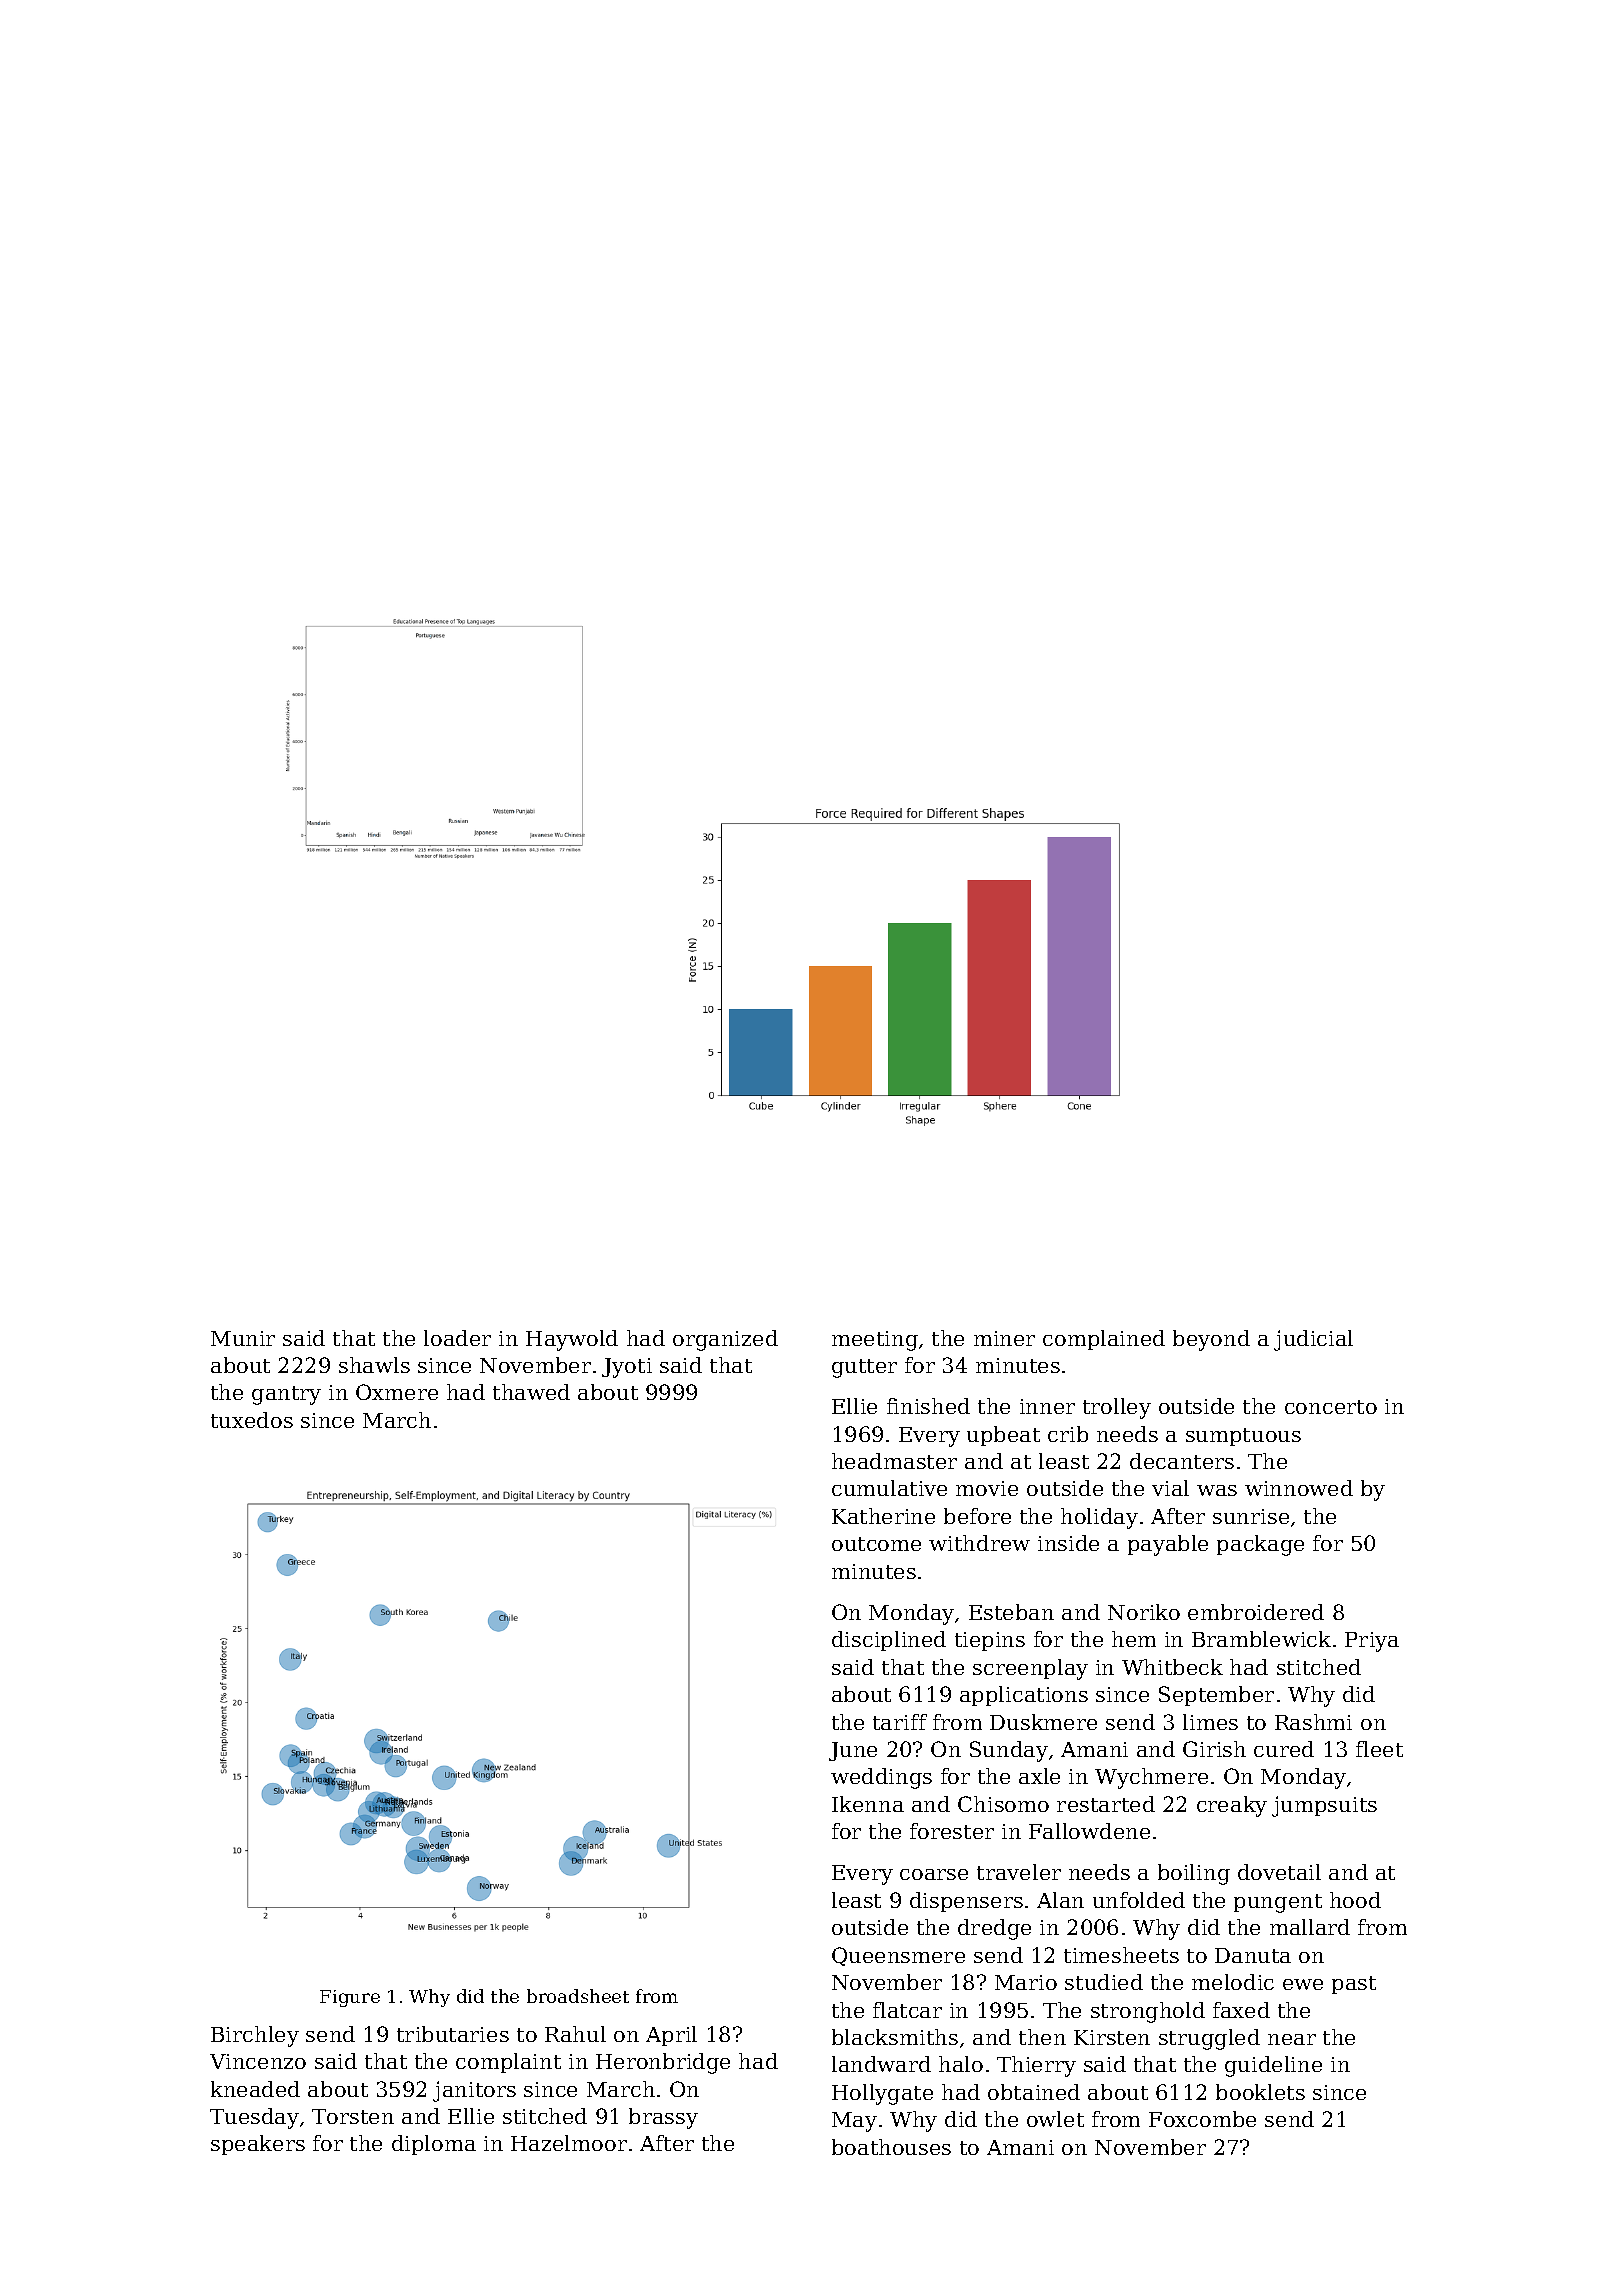  I want to click on tariff, so click(900, 1722).
